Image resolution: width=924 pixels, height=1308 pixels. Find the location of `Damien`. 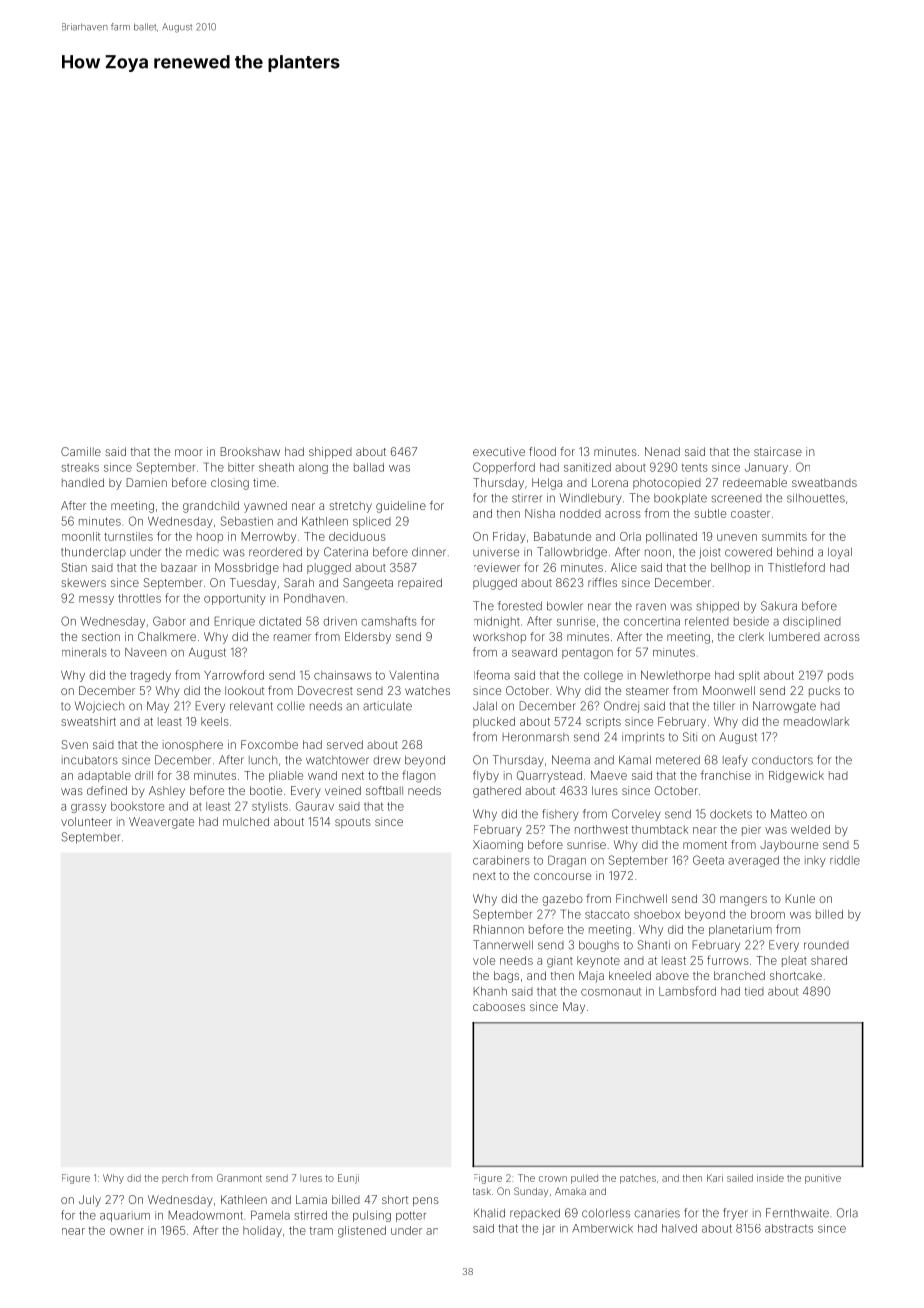

Damien is located at coordinates (147, 482).
